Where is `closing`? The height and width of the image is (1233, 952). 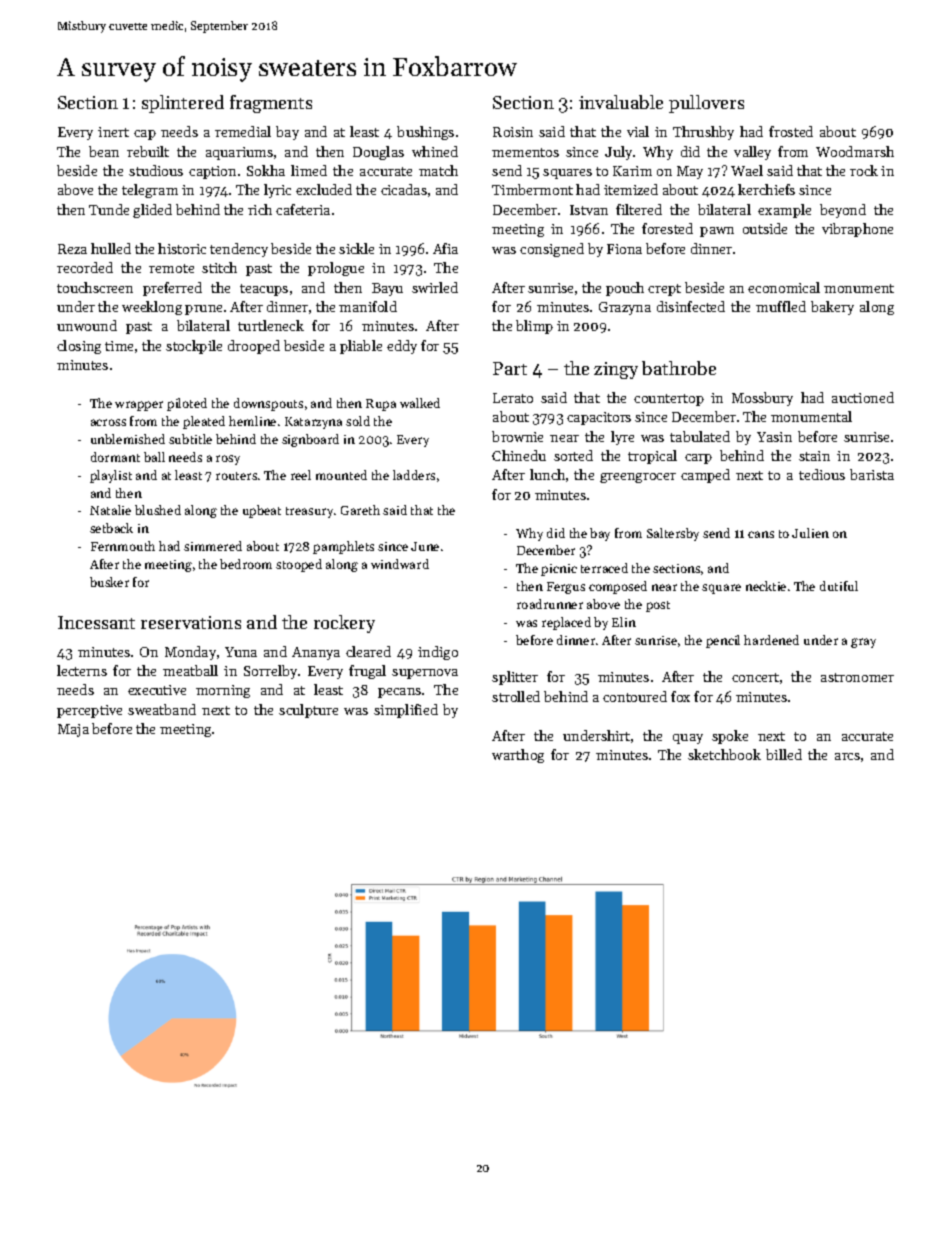
closing is located at coordinates (79, 347).
